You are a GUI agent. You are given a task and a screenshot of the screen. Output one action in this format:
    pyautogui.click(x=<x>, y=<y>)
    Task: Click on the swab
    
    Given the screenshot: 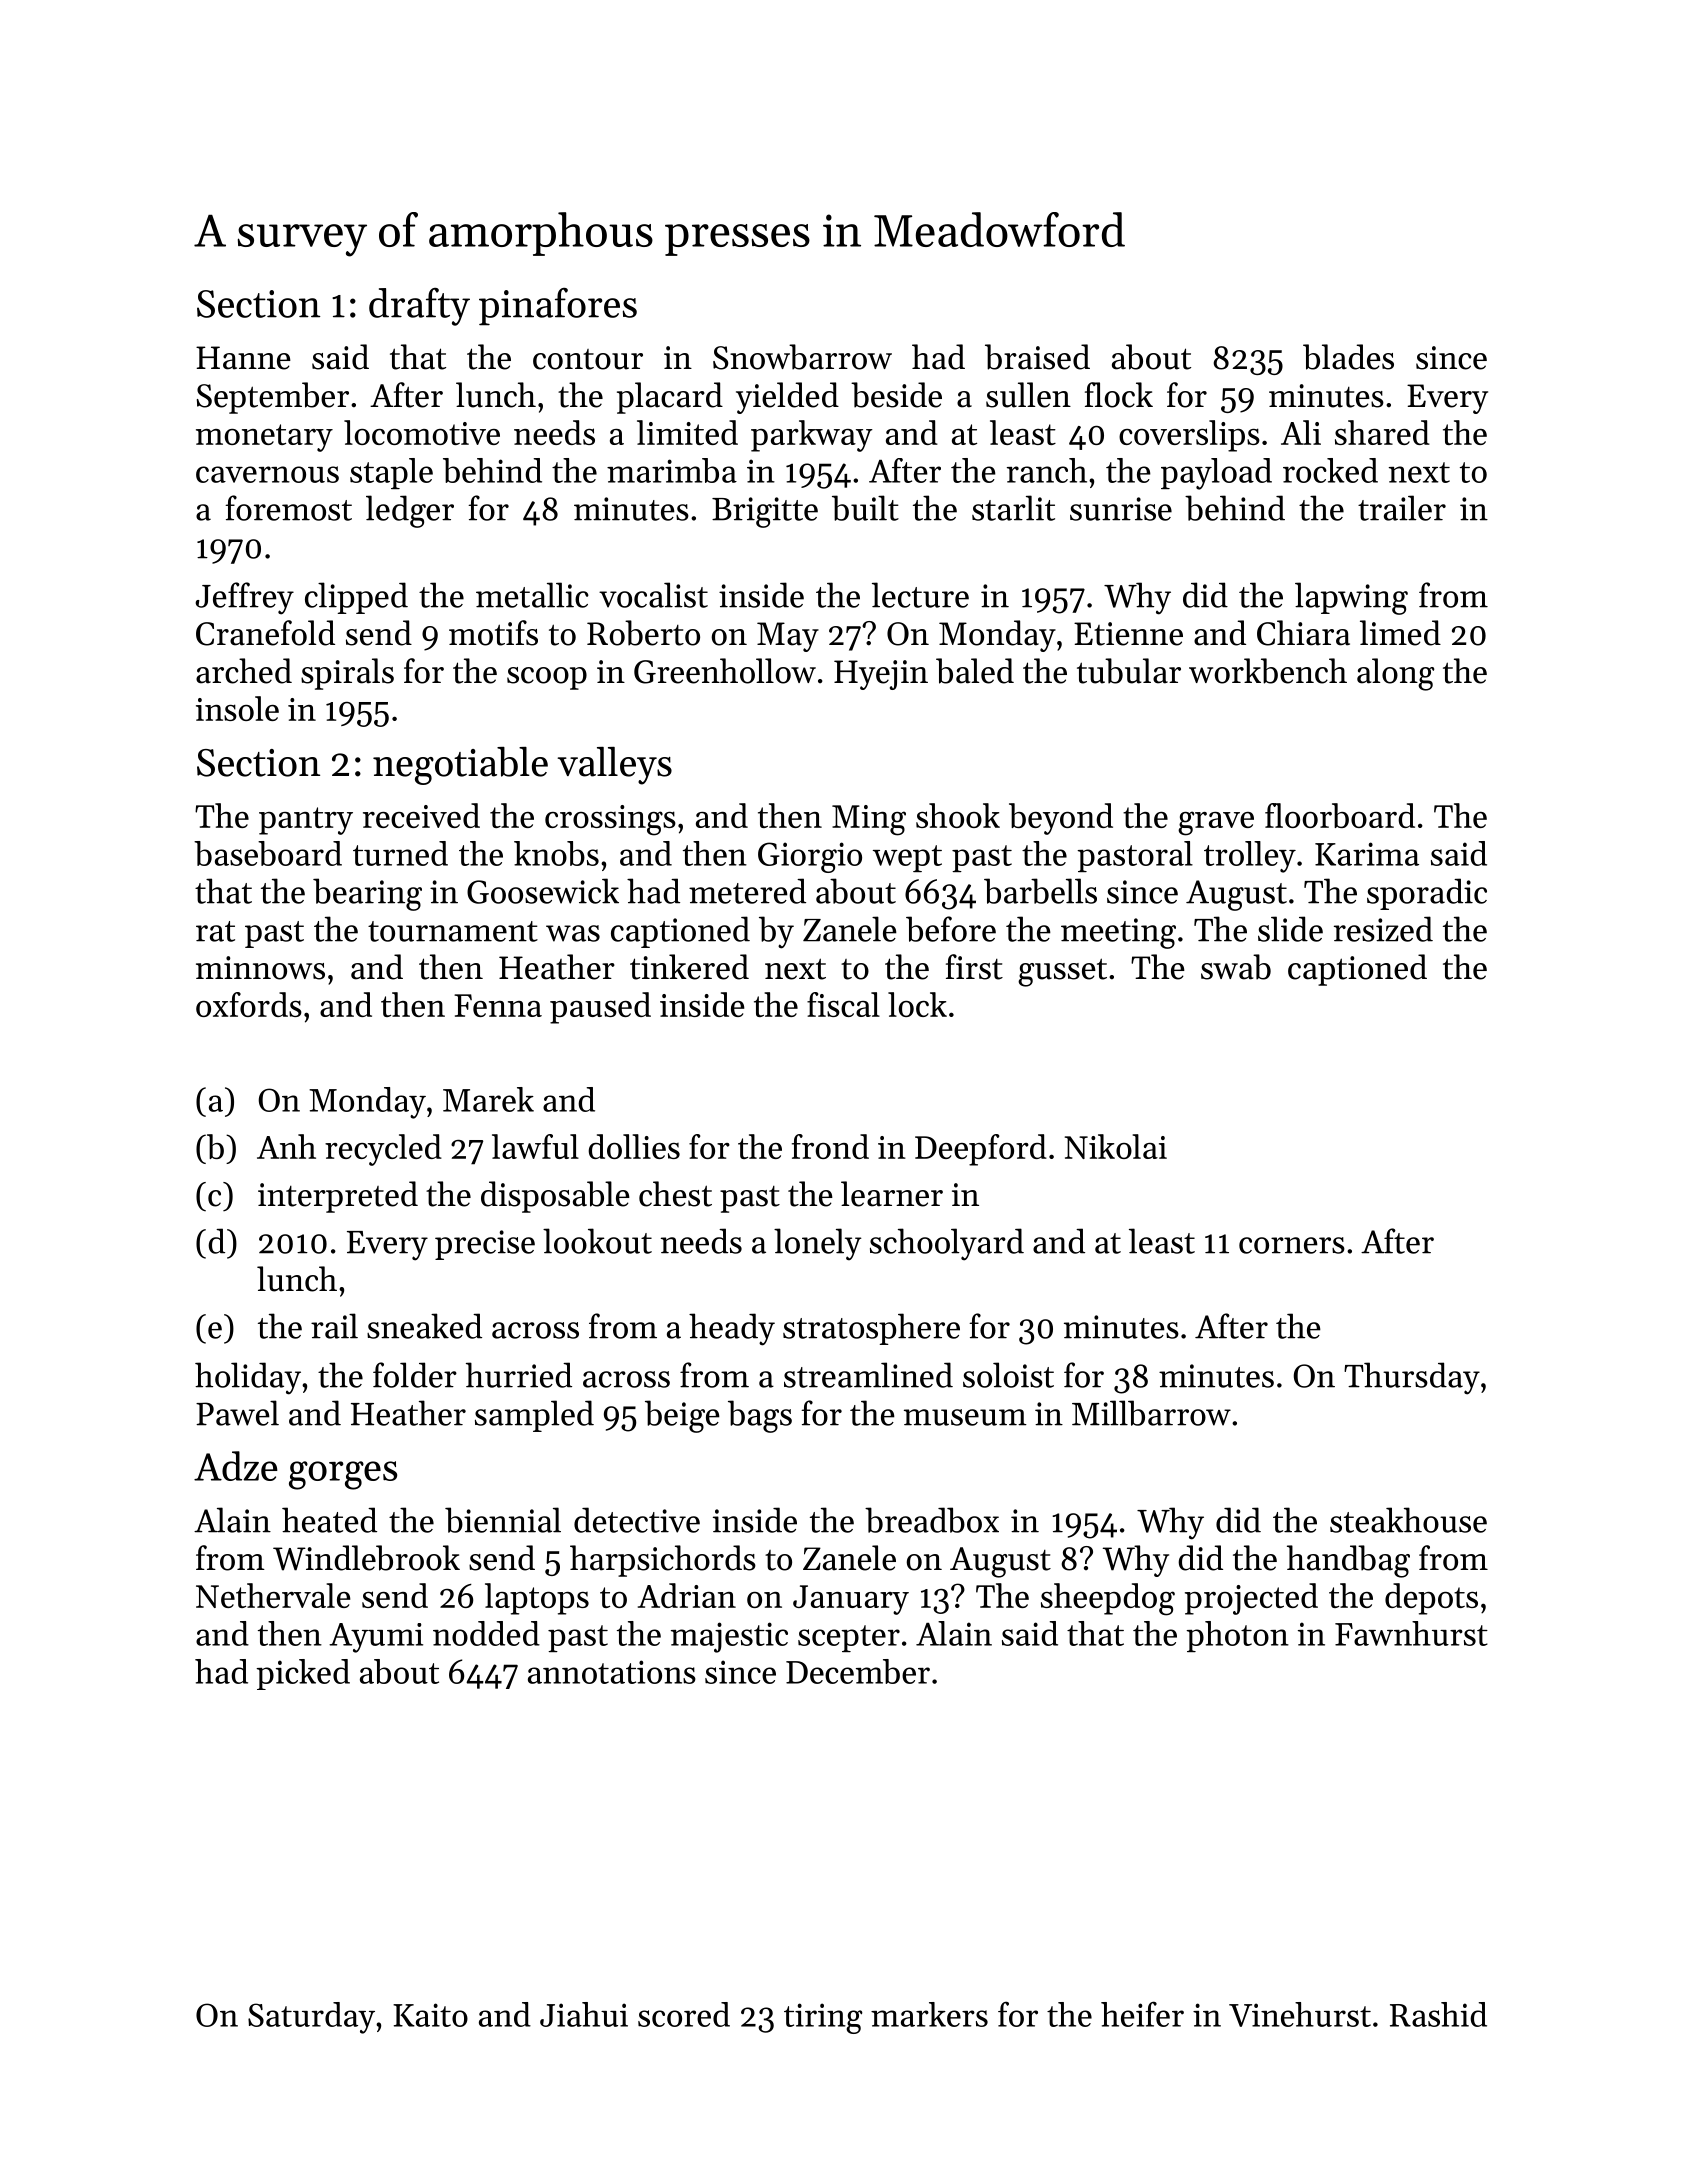 What is the action you would take?
    pyautogui.click(x=1236, y=967)
